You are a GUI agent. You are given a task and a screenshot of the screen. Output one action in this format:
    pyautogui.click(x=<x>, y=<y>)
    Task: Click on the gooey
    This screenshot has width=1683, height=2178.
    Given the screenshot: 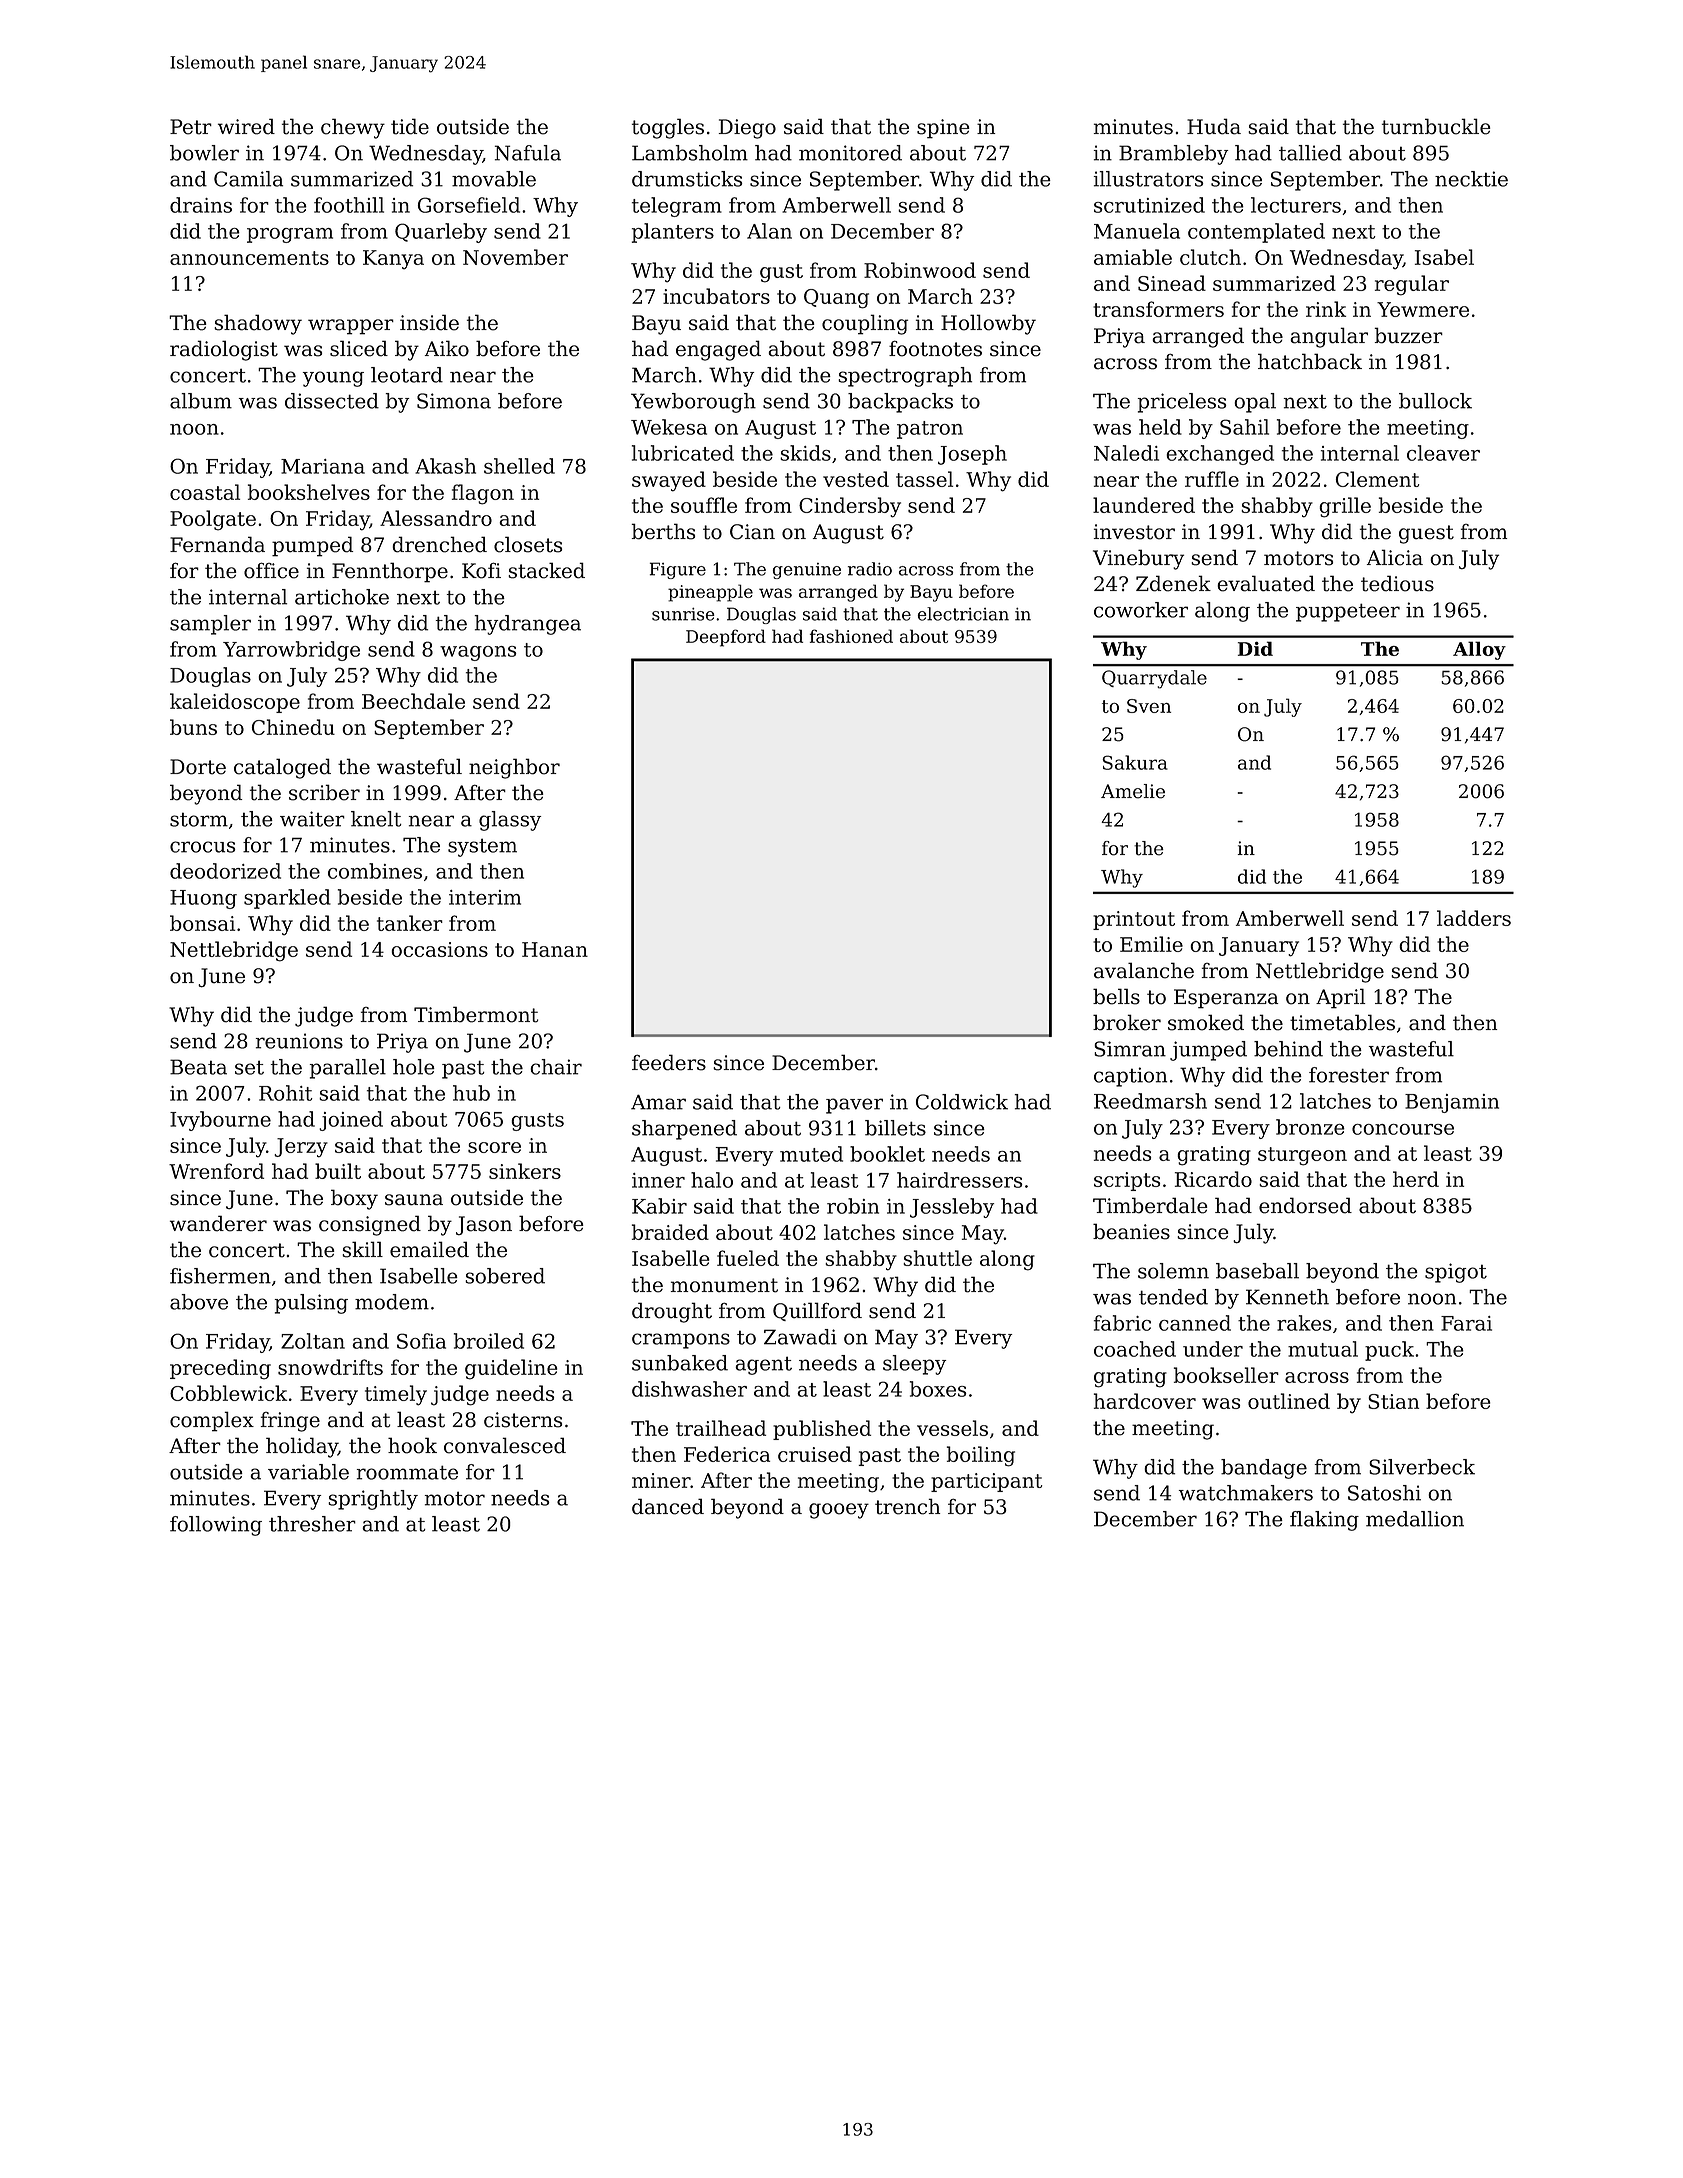 What is the action you would take?
    pyautogui.click(x=839, y=1511)
